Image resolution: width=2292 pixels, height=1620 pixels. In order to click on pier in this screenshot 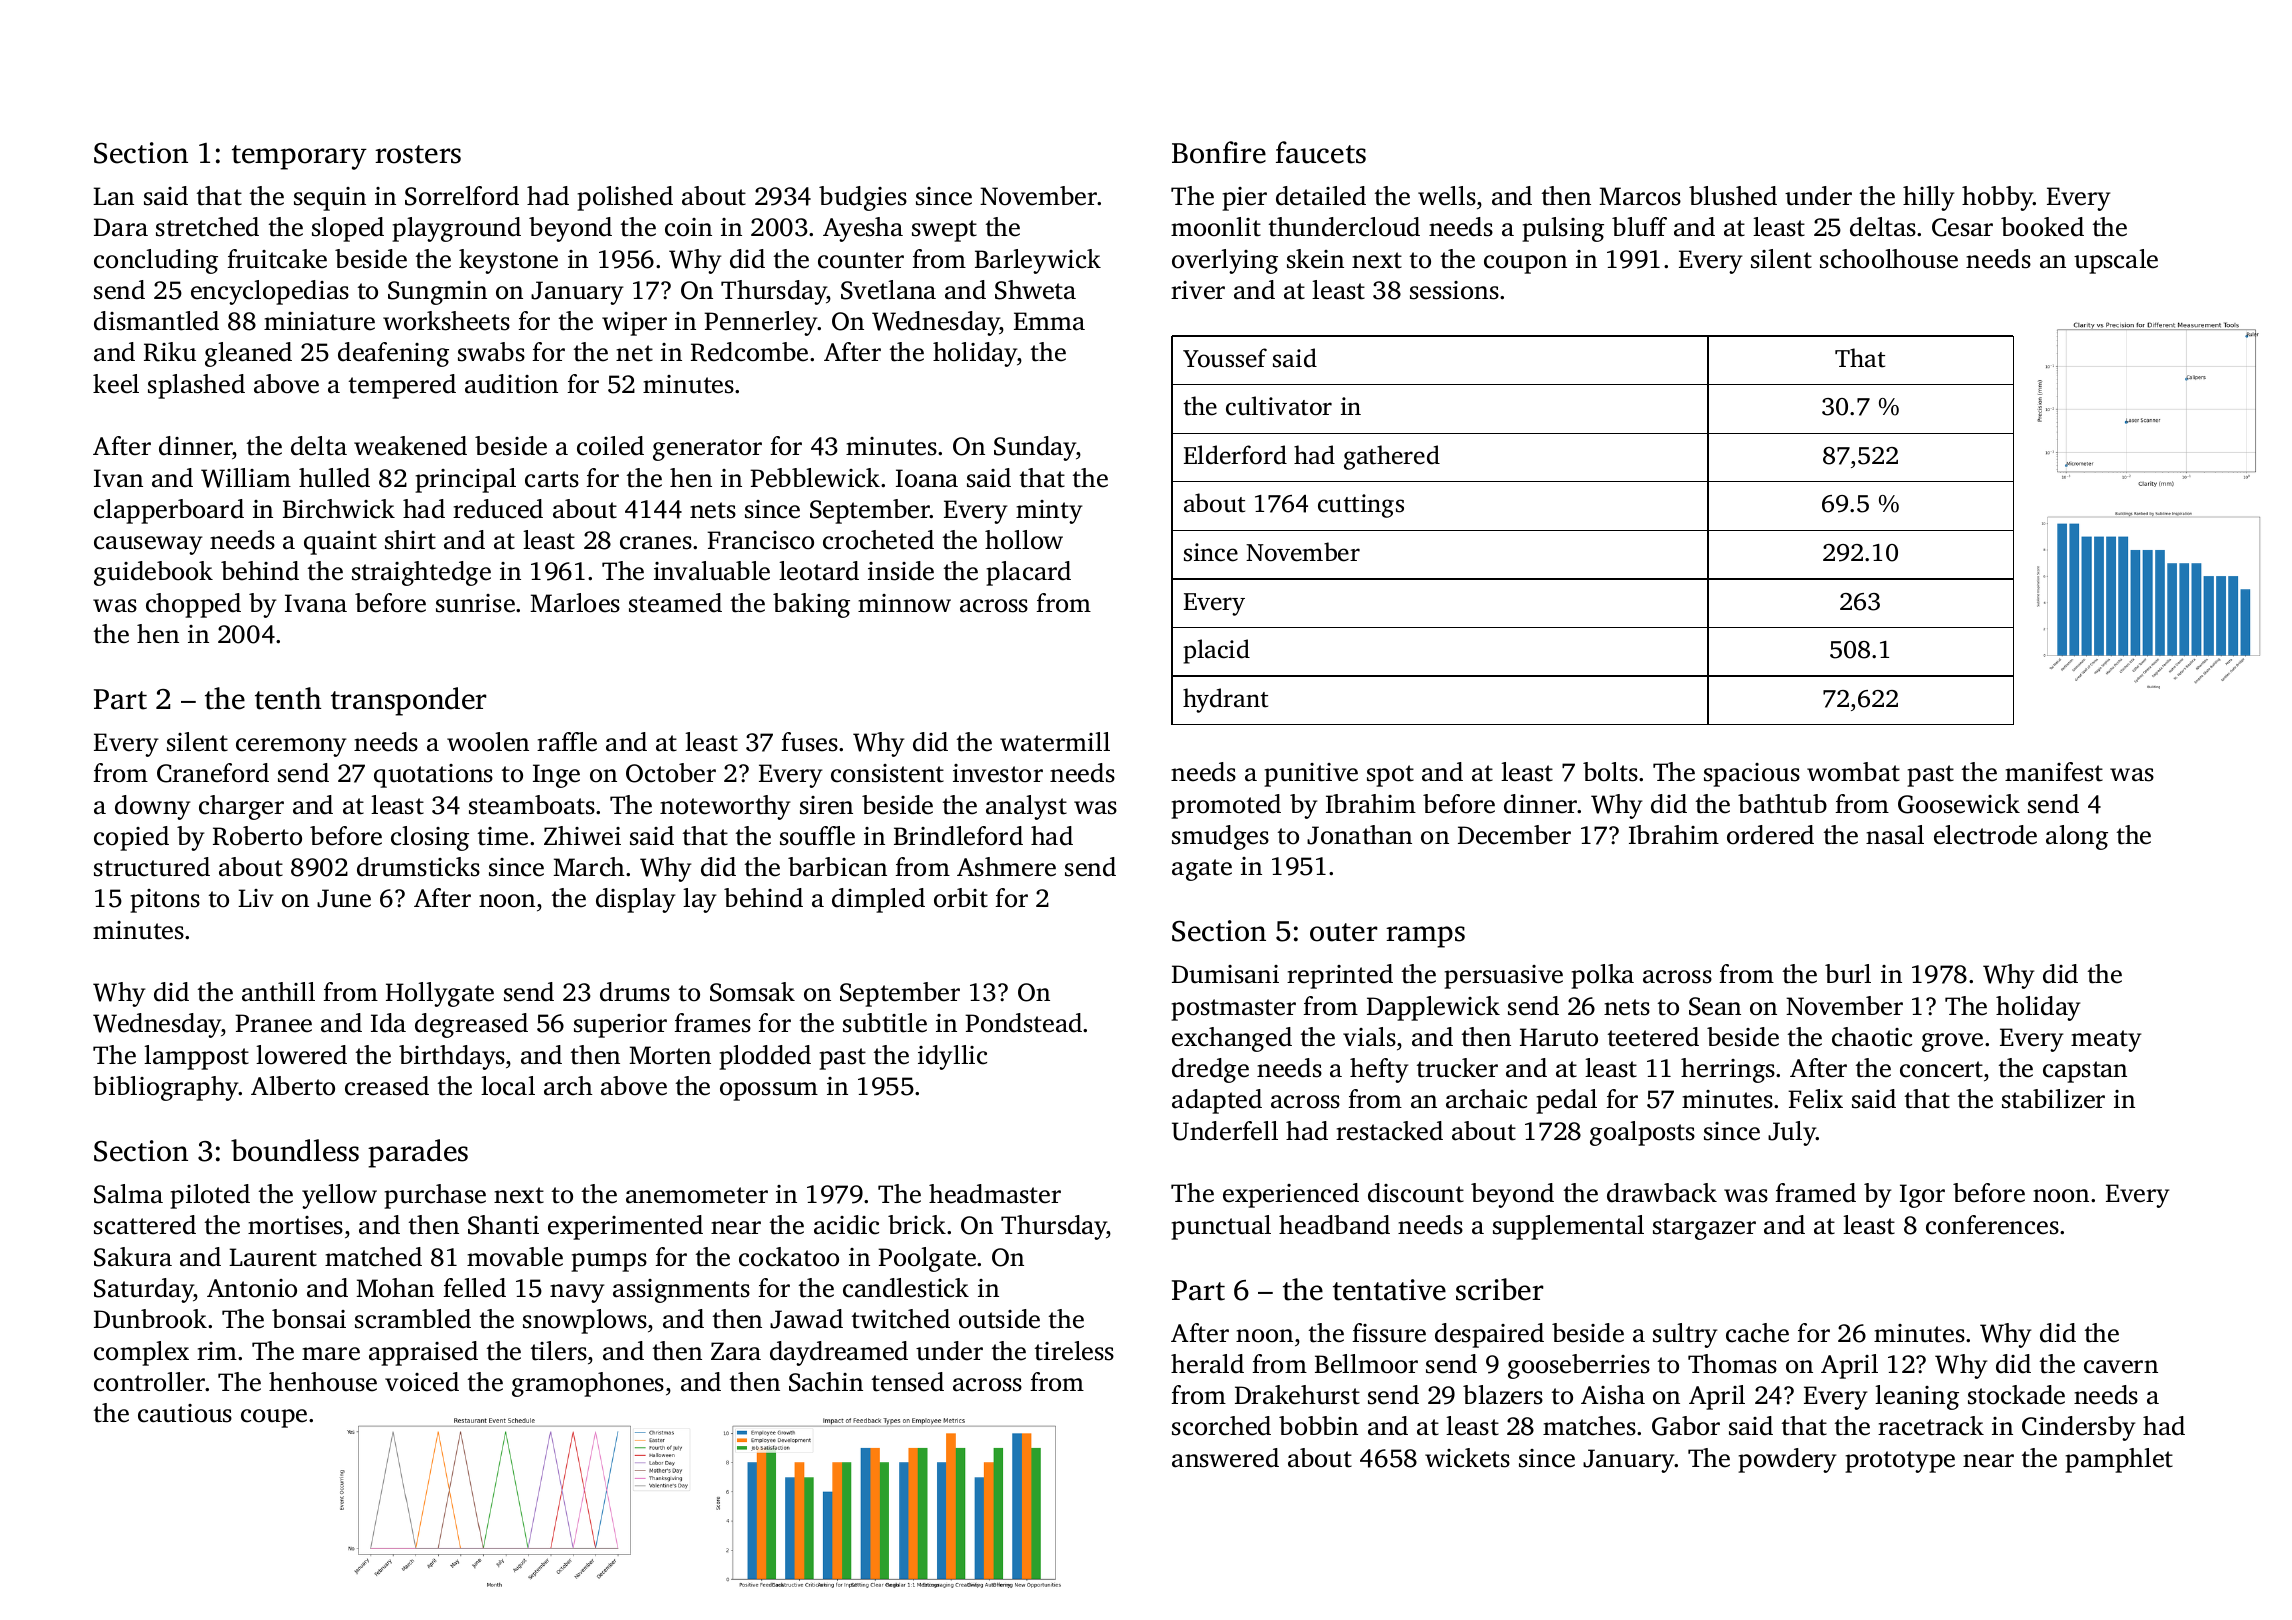, I will do `click(1244, 199)`.
